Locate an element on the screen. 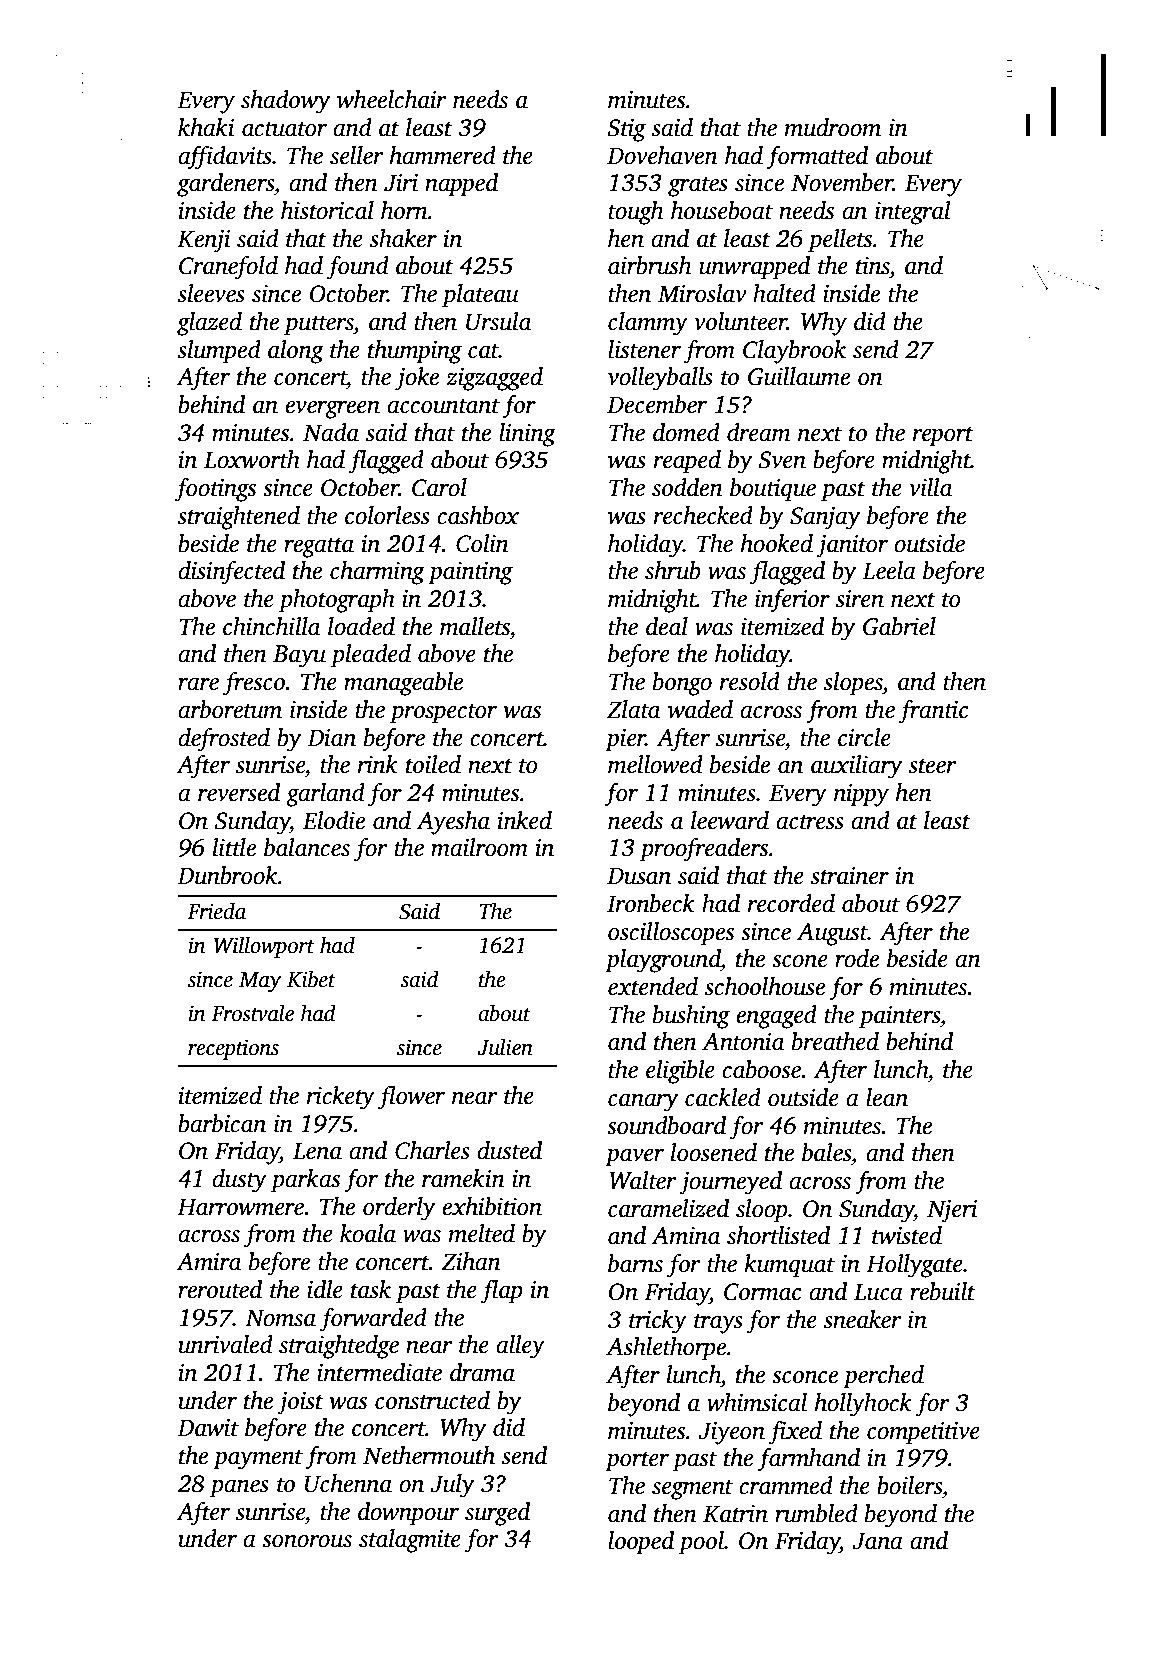  slopes is located at coordinates (853, 684).
